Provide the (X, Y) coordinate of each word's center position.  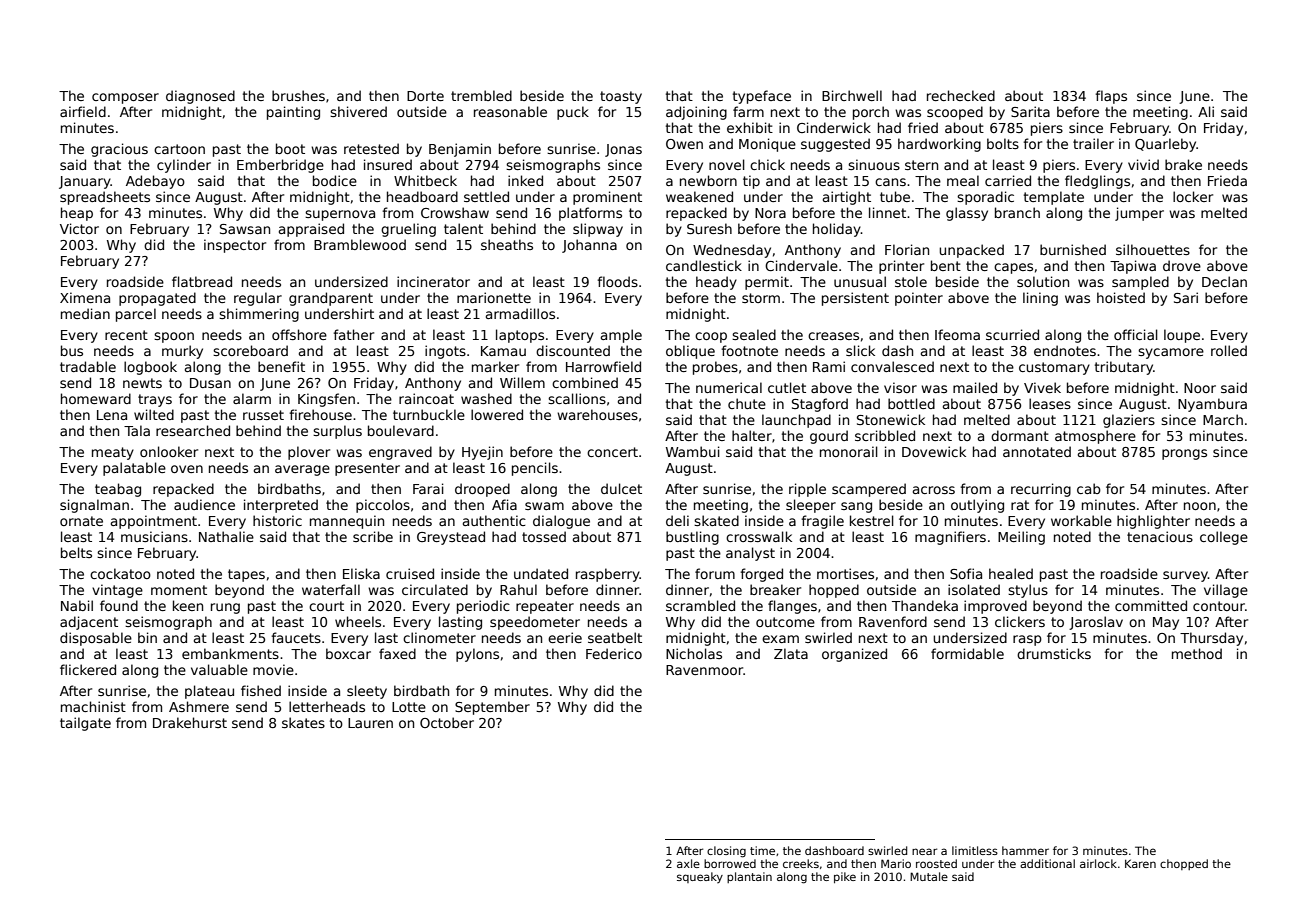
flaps (1111, 97)
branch (1017, 212)
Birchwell (852, 95)
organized (854, 655)
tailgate (85, 724)
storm (761, 298)
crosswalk (759, 536)
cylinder (184, 166)
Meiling (1021, 538)
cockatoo (120, 573)
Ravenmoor (704, 670)
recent (126, 335)
